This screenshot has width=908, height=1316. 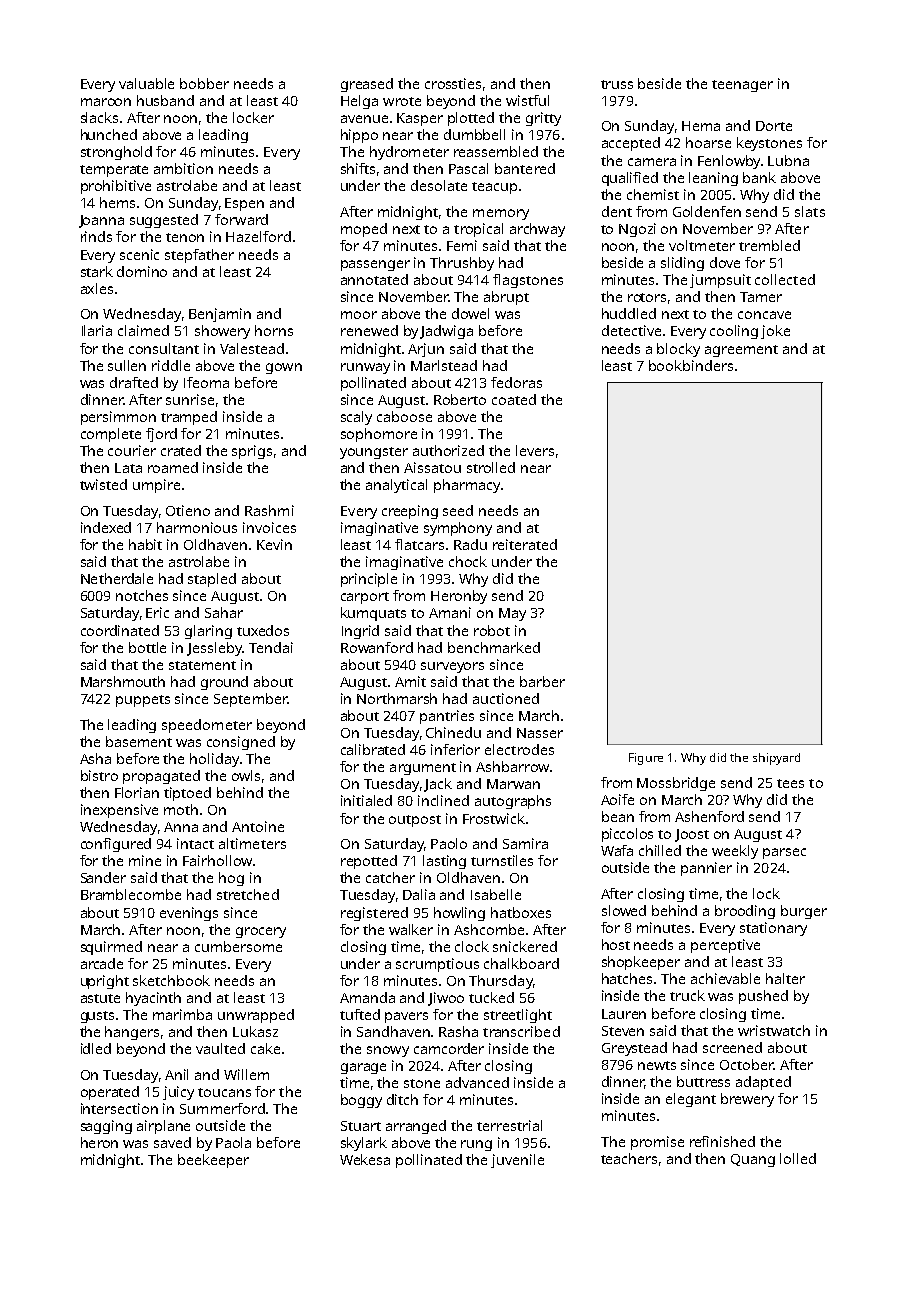 I want to click on agreement, so click(x=741, y=351).
